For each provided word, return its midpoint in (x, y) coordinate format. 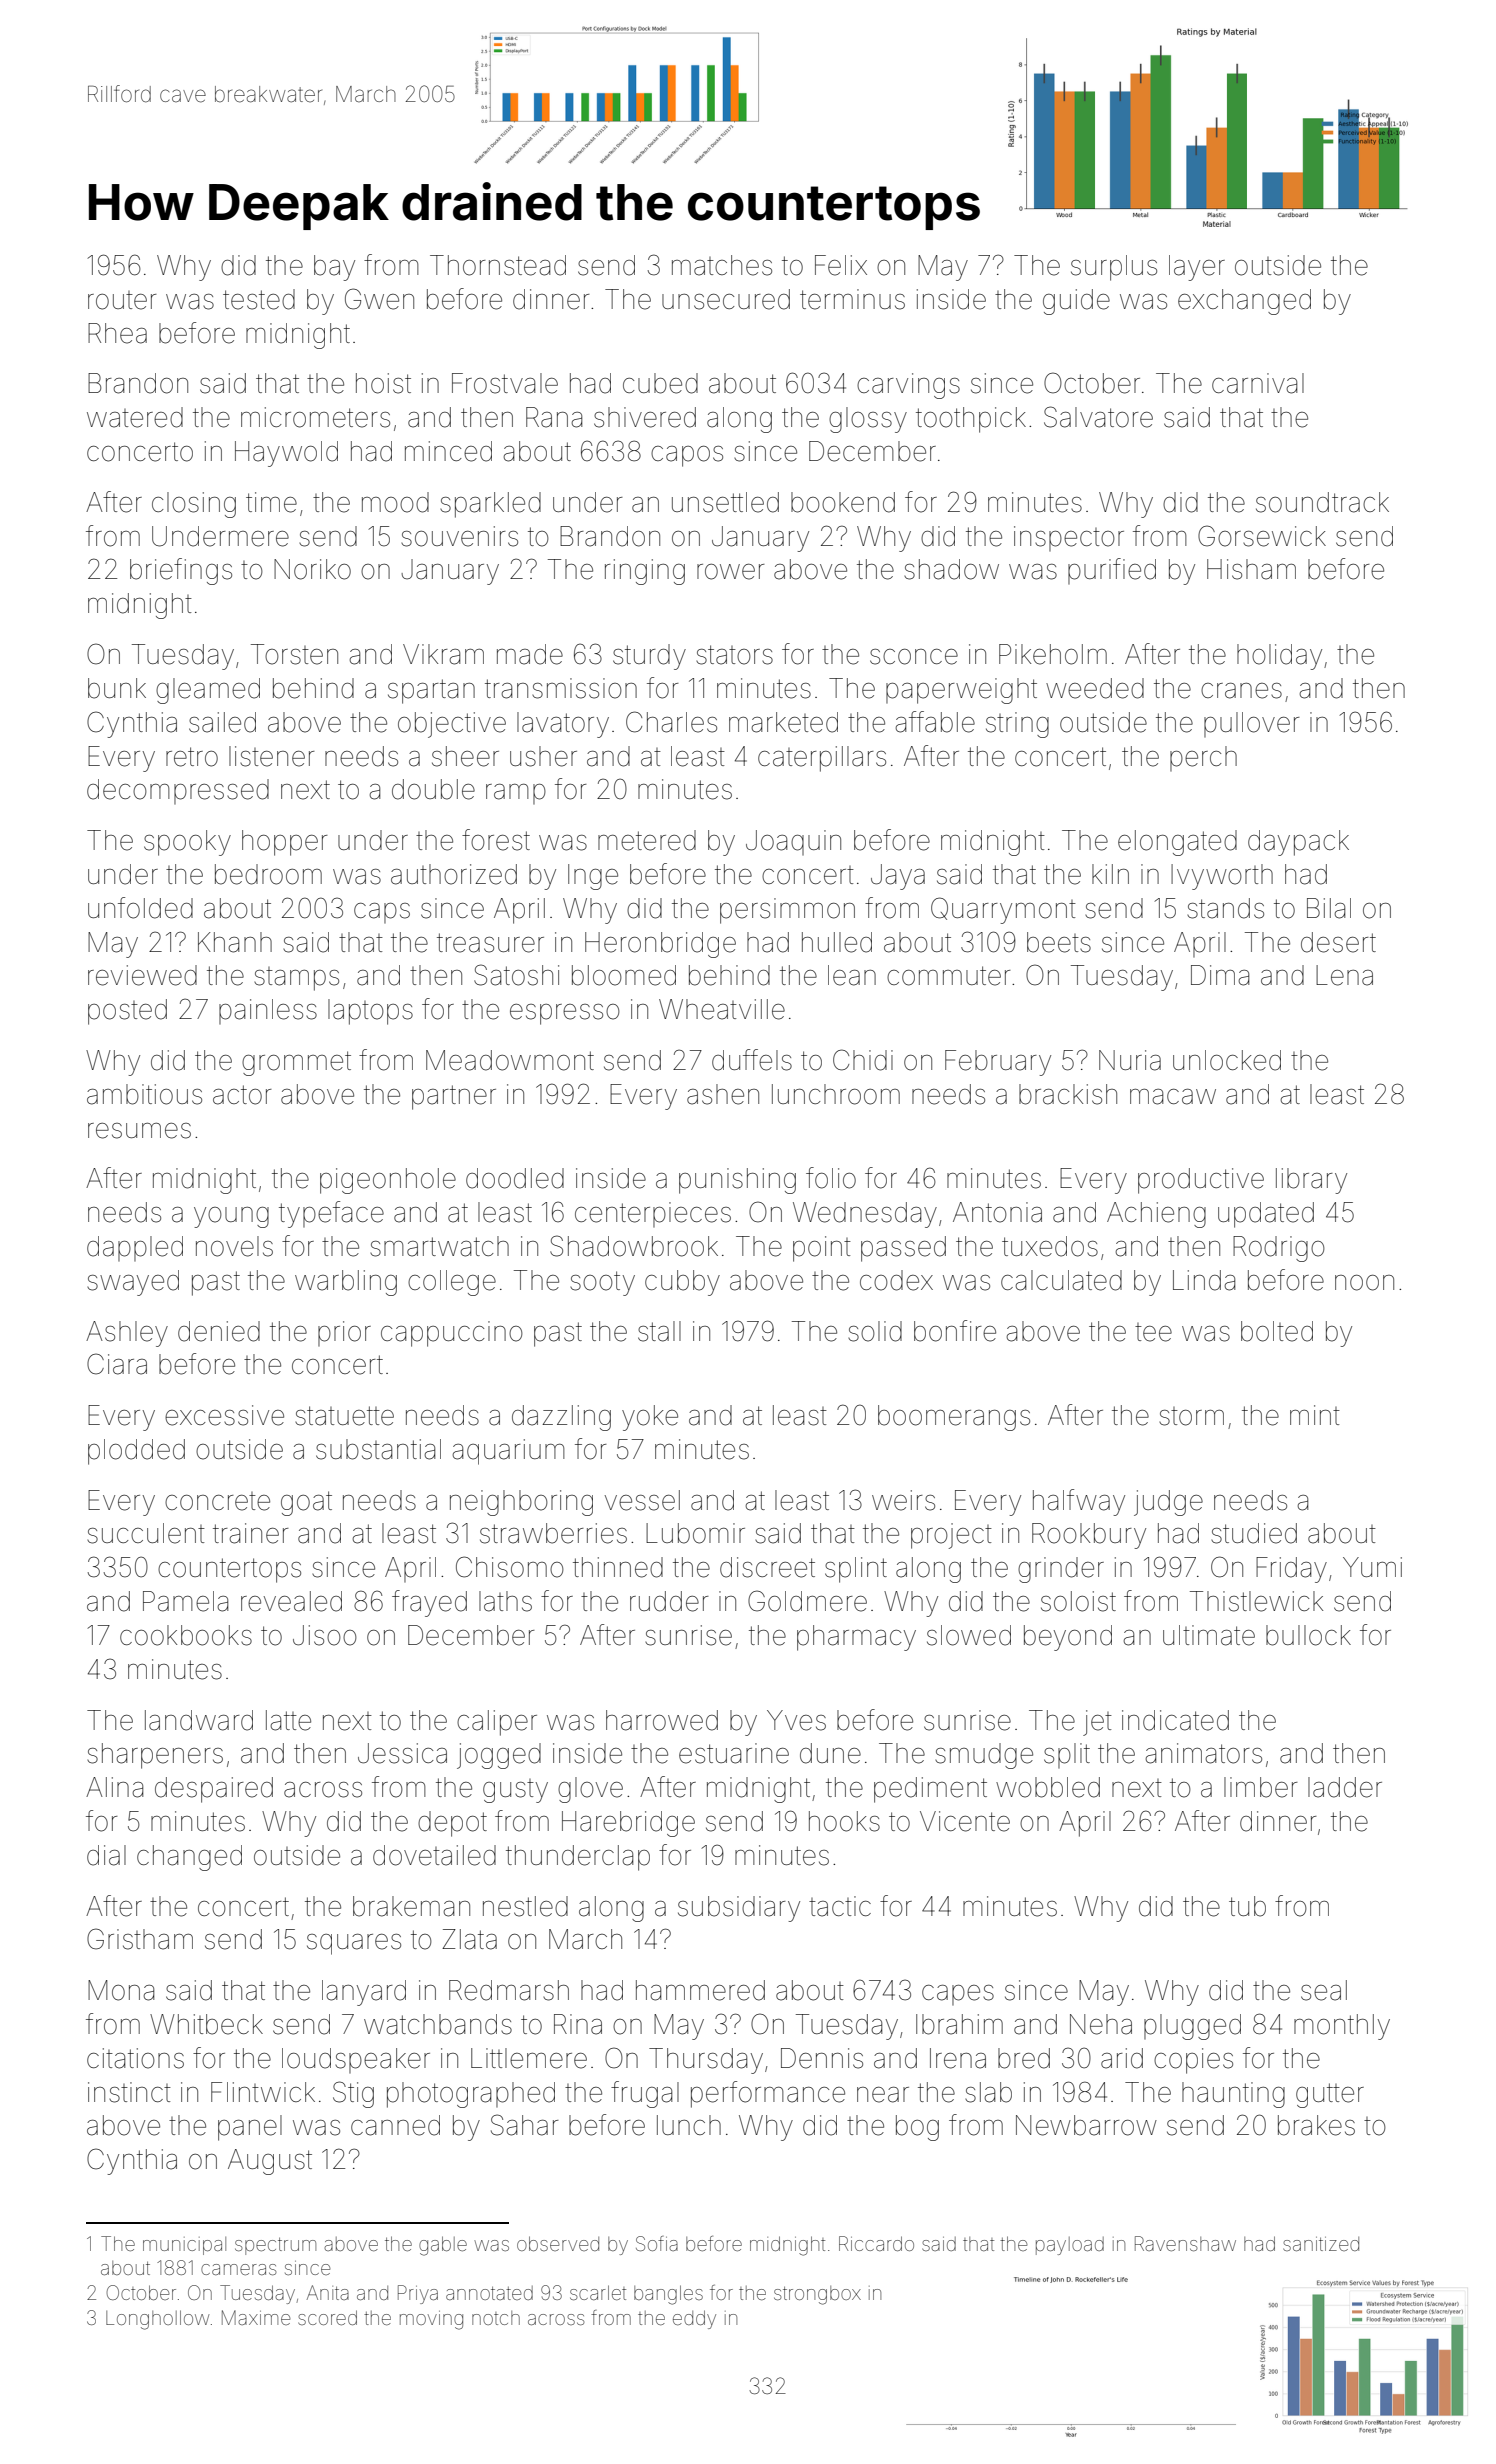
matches (722, 265)
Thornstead (498, 265)
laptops (370, 1012)
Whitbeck (206, 2024)
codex (896, 1280)
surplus (1114, 268)
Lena (1344, 975)
